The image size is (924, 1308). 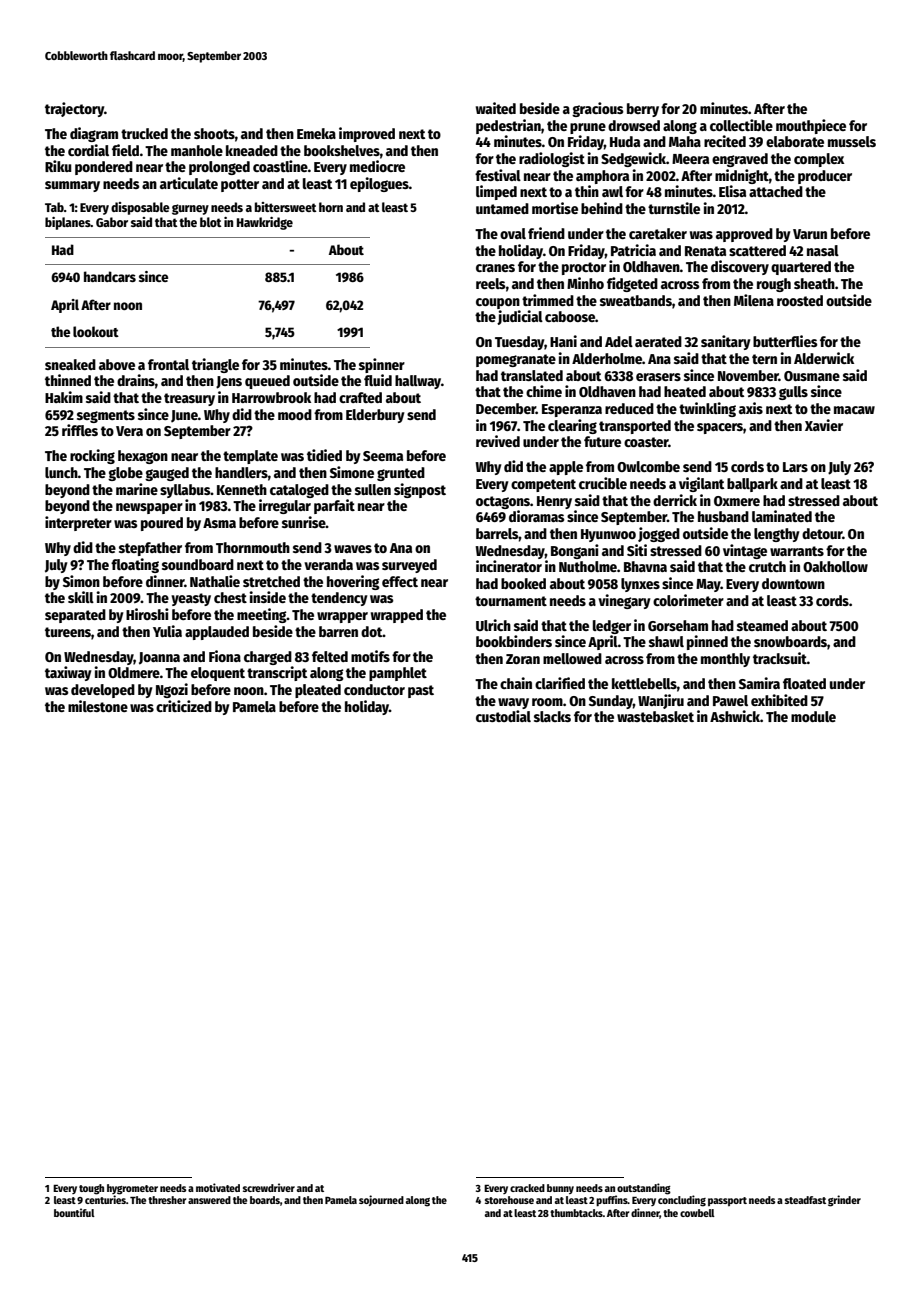 I want to click on slacks, so click(x=552, y=716).
